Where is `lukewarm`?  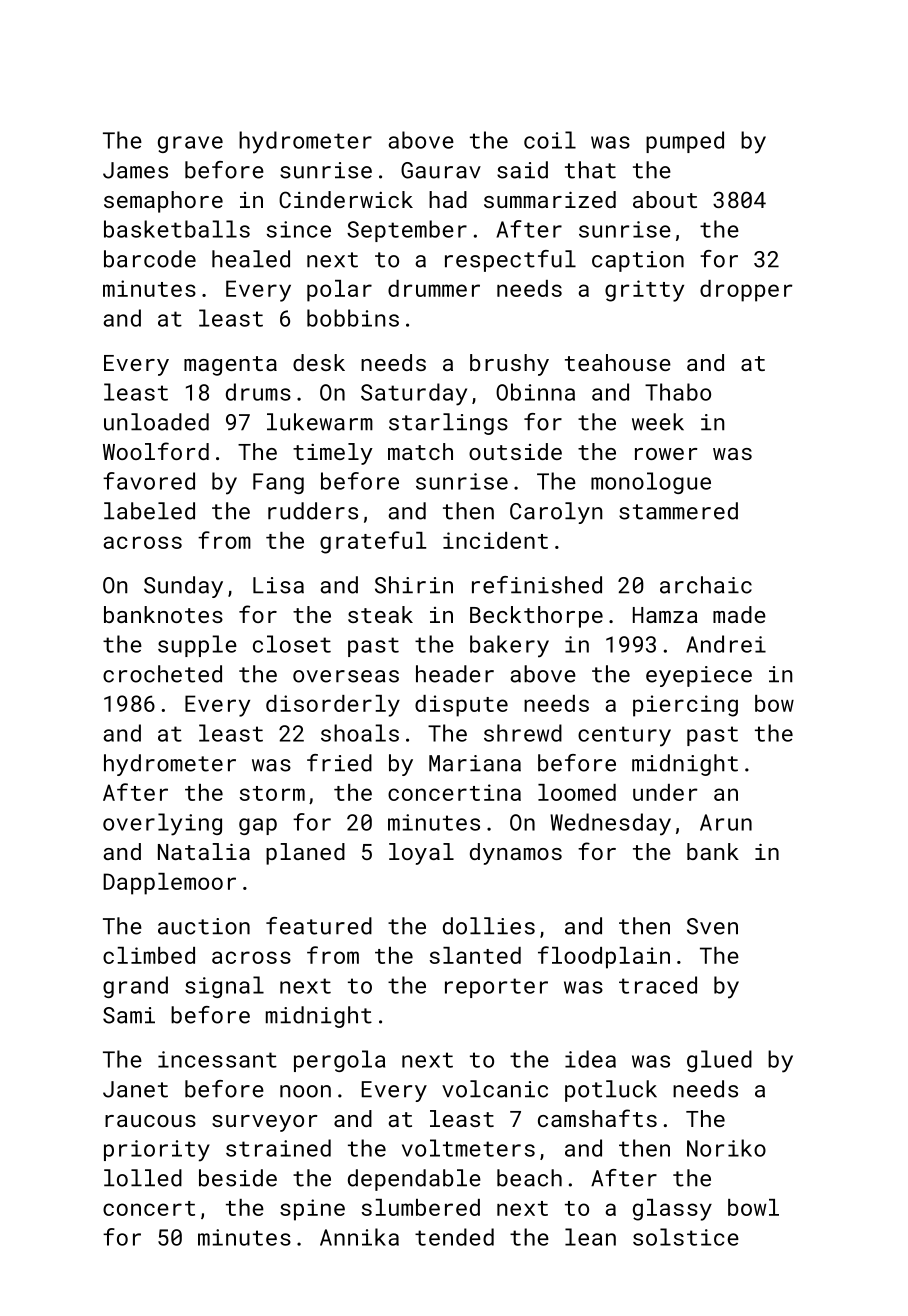
lukewarm is located at coordinates (320, 422).
